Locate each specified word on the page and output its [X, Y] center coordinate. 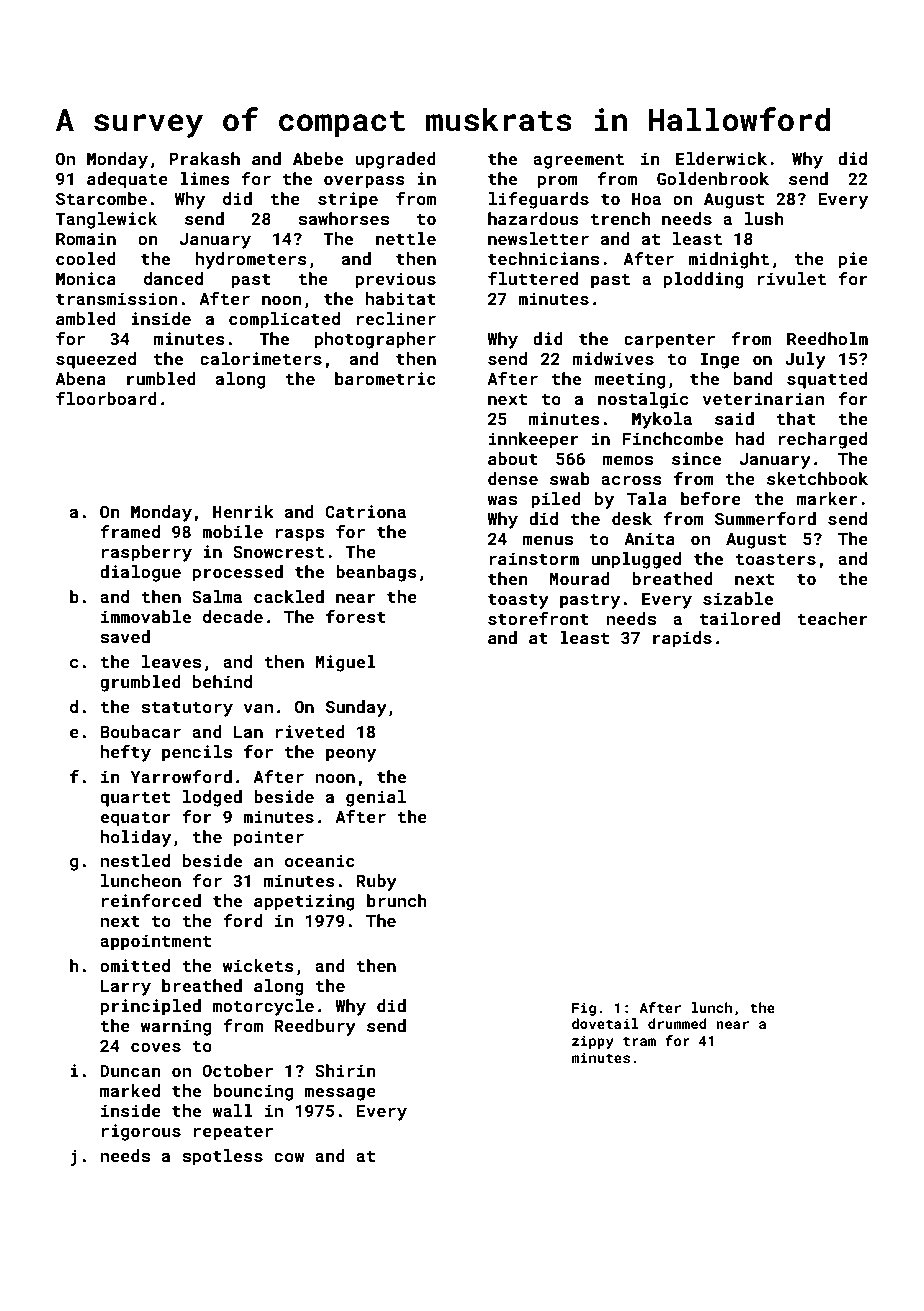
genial [376, 798]
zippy [593, 1042]
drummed [677, 1023]
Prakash [205, 158]
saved [125, 636]
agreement [578, 161]
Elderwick [721, 158]
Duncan [130, 1071]
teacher [832, 618]
